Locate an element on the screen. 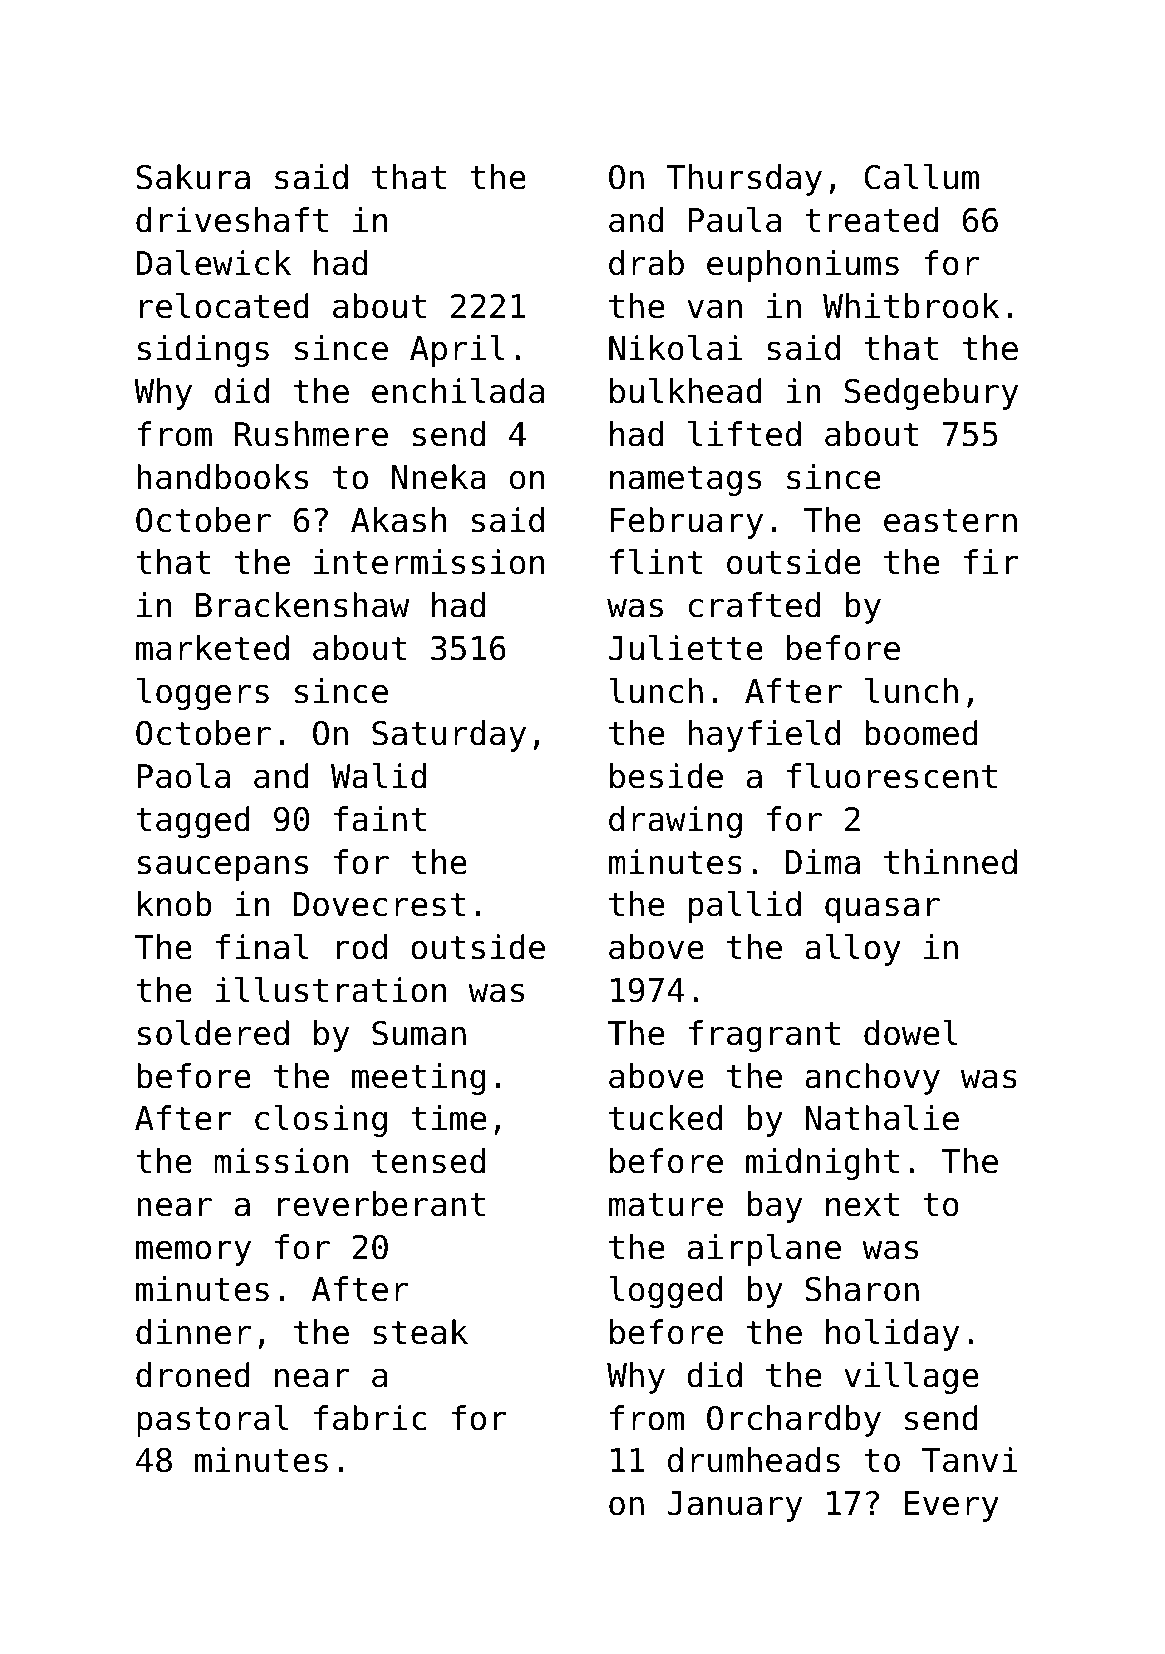  marketed is located at coordinates (212, 648).
